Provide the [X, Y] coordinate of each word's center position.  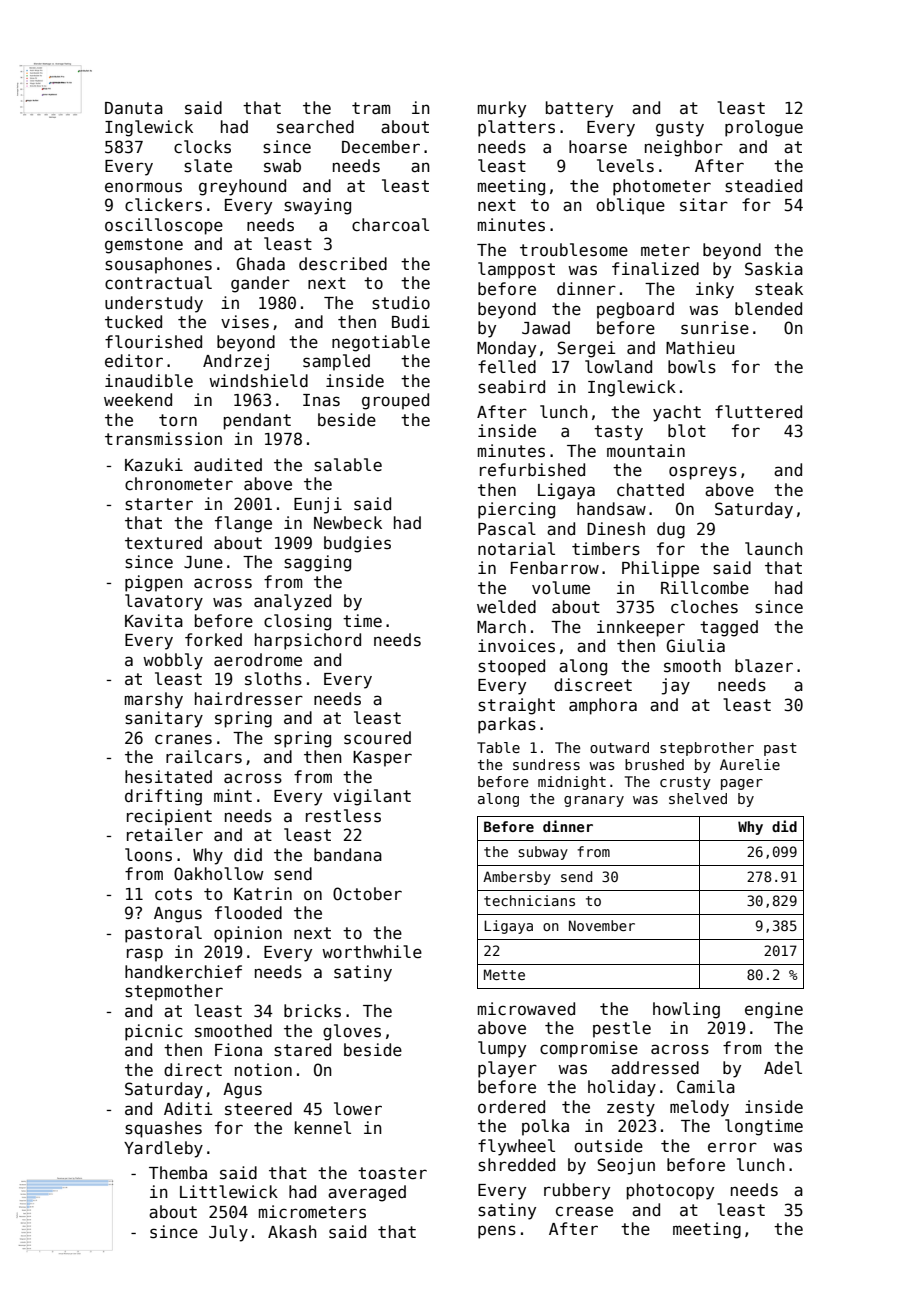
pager [742, 784]
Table [498, 747]
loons [148, 855]
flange [243, 524]
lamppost [516, 270]
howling [686, 1010]
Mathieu [700, 348]
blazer [764, 666]
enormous [143, 187]
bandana [348, 855]
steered [258, 1109]
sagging [317, 563]
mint [233, 795]
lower [358, 1109]
